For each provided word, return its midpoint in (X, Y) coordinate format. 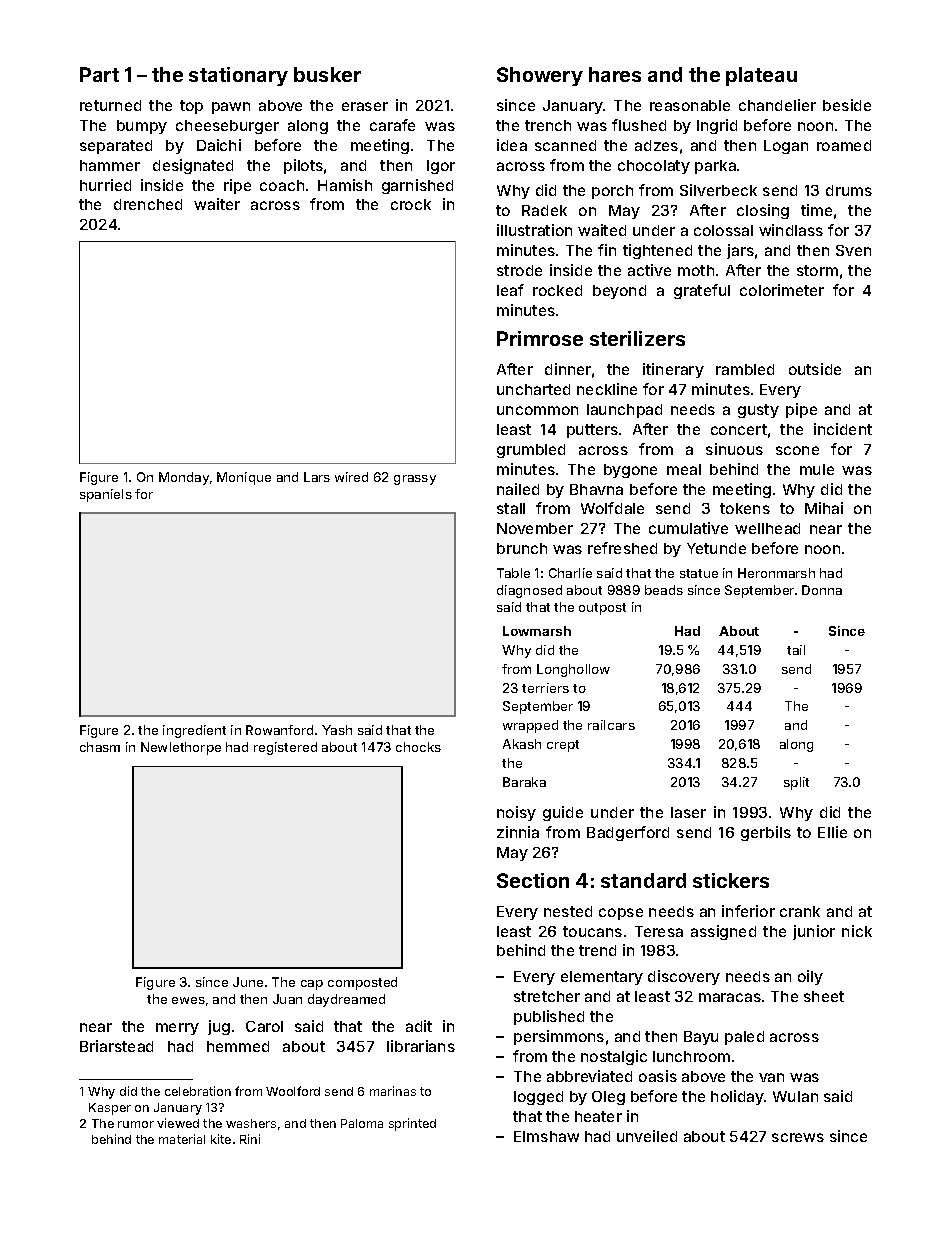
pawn (231, 108)
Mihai (824, 508)
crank (800, 911)
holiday (737, 1097)
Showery (540, 76)
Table (513, 573)
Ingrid (717, 126)
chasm (100, 747)
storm (817, 270)
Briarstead (116, 1046)
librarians (421, 1046)
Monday (184, 478)
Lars (317, 477)
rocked (557, 290)
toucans (592, 931)
